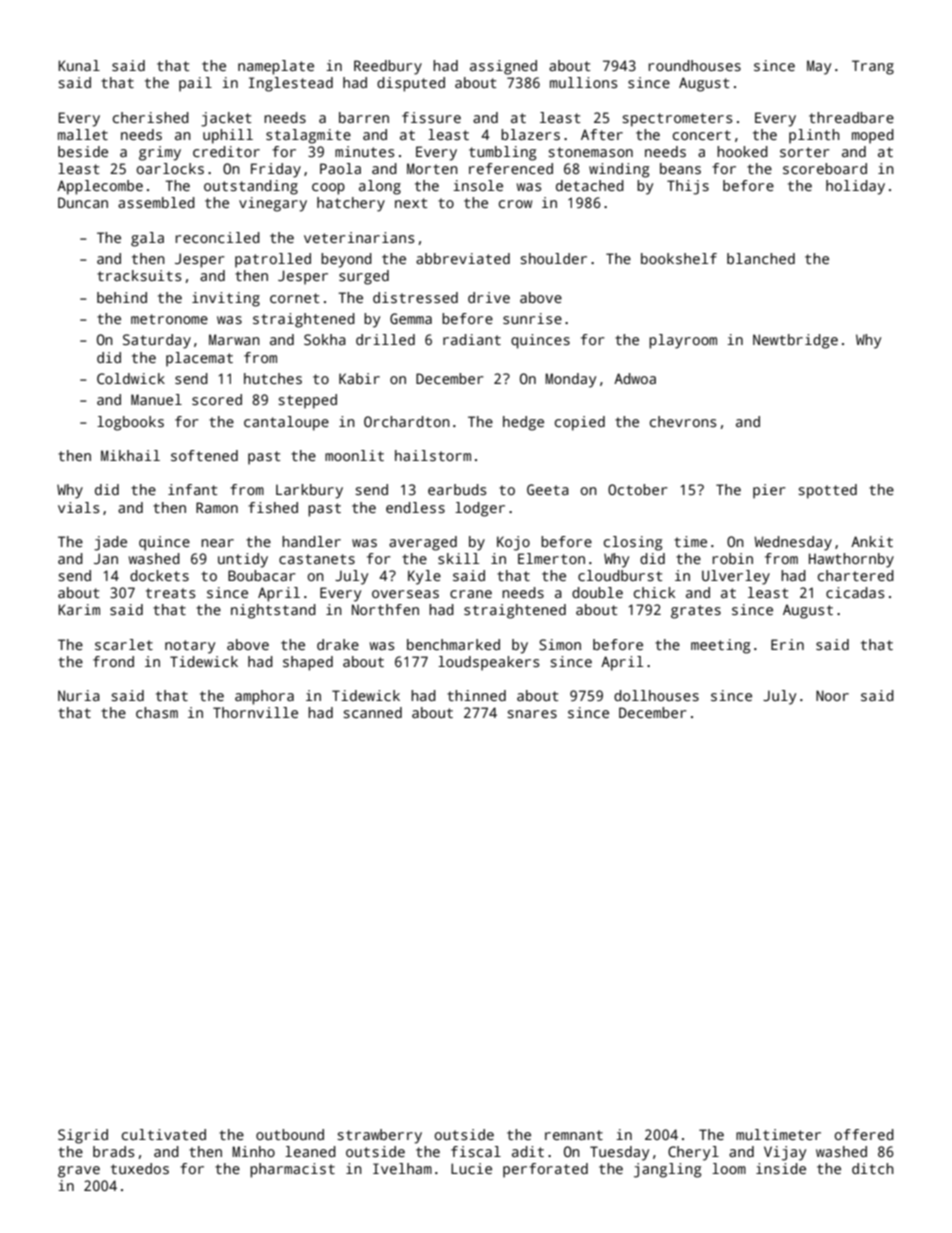 This document has width=952, height=1233. What do you see at coordinates (864, 1134) in the document?
I see `offered` at bounding box center [864, 1134].
